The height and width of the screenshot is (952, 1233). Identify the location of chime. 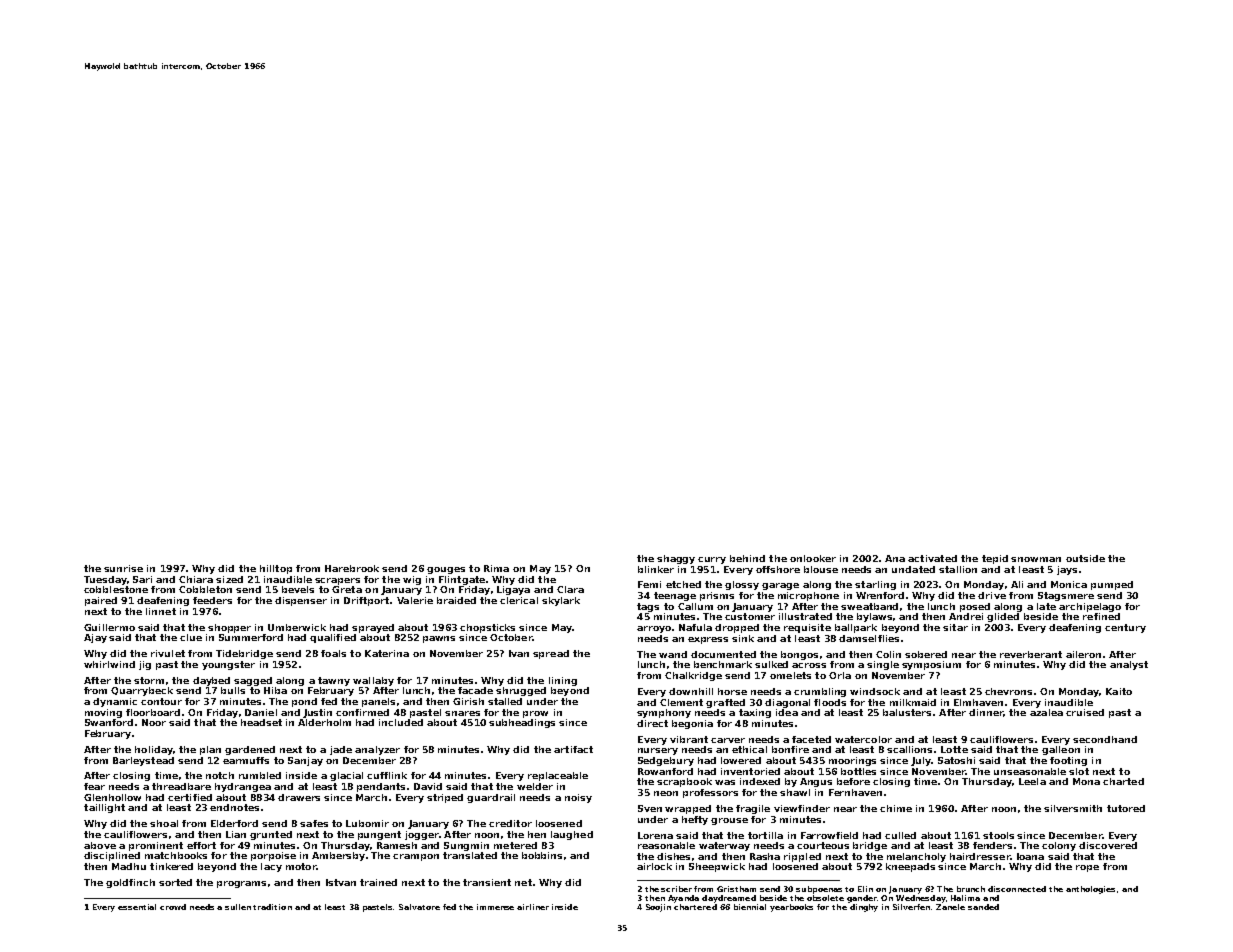
(896, 808).
